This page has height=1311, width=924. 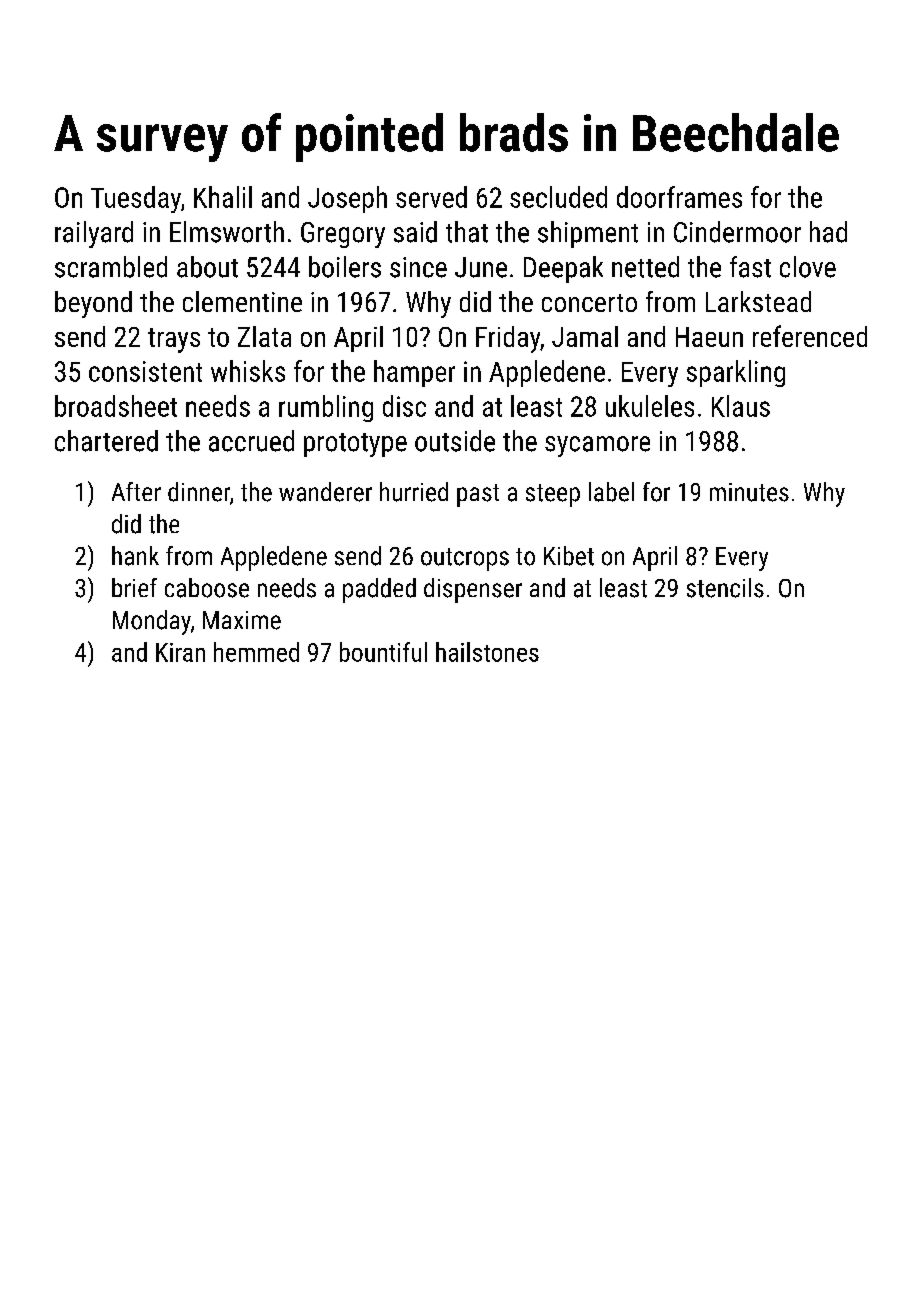 I want to click on secluded, so click(x=558, y=197).
